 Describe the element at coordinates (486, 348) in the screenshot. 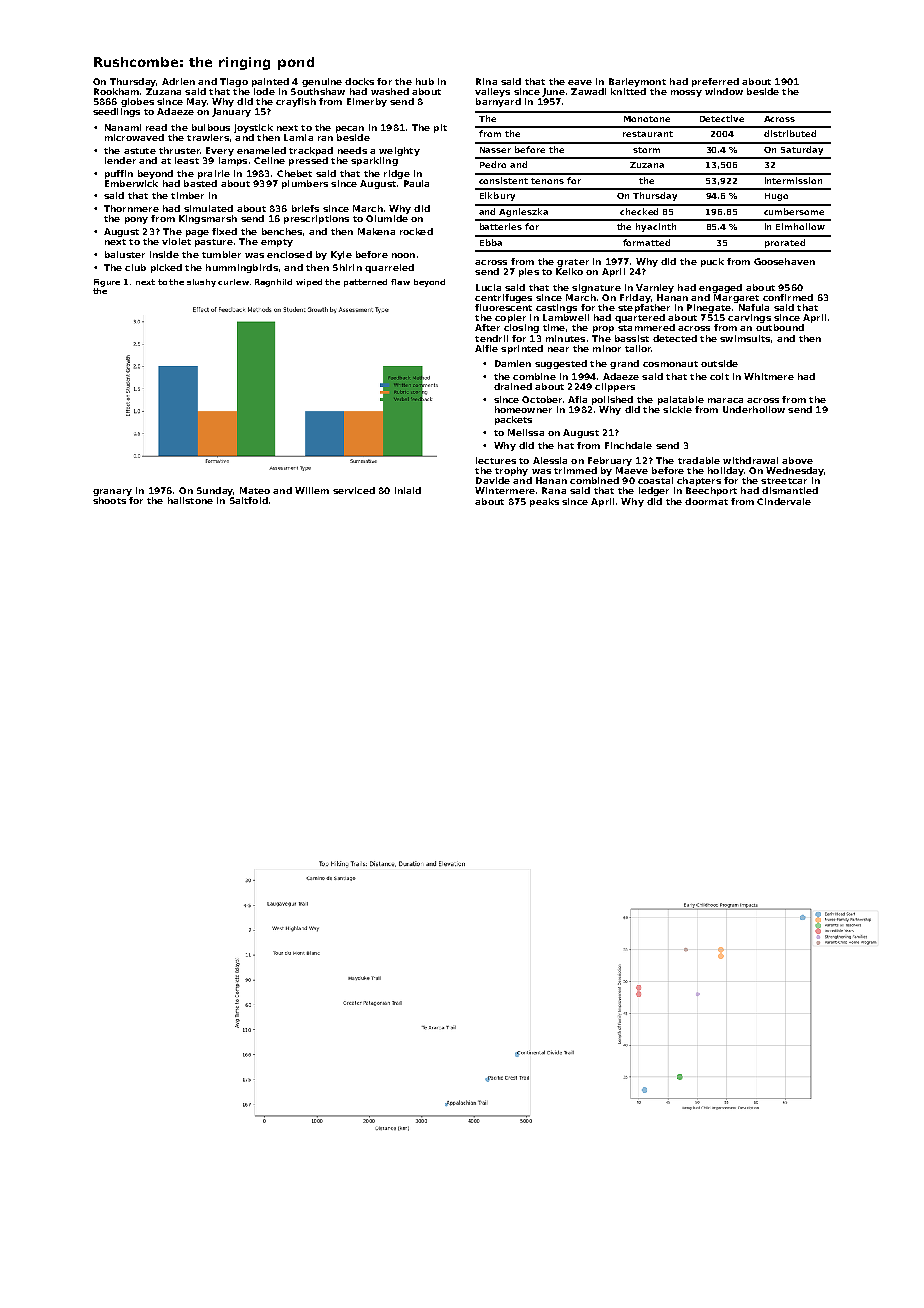

I see `Alfie` at that location.
